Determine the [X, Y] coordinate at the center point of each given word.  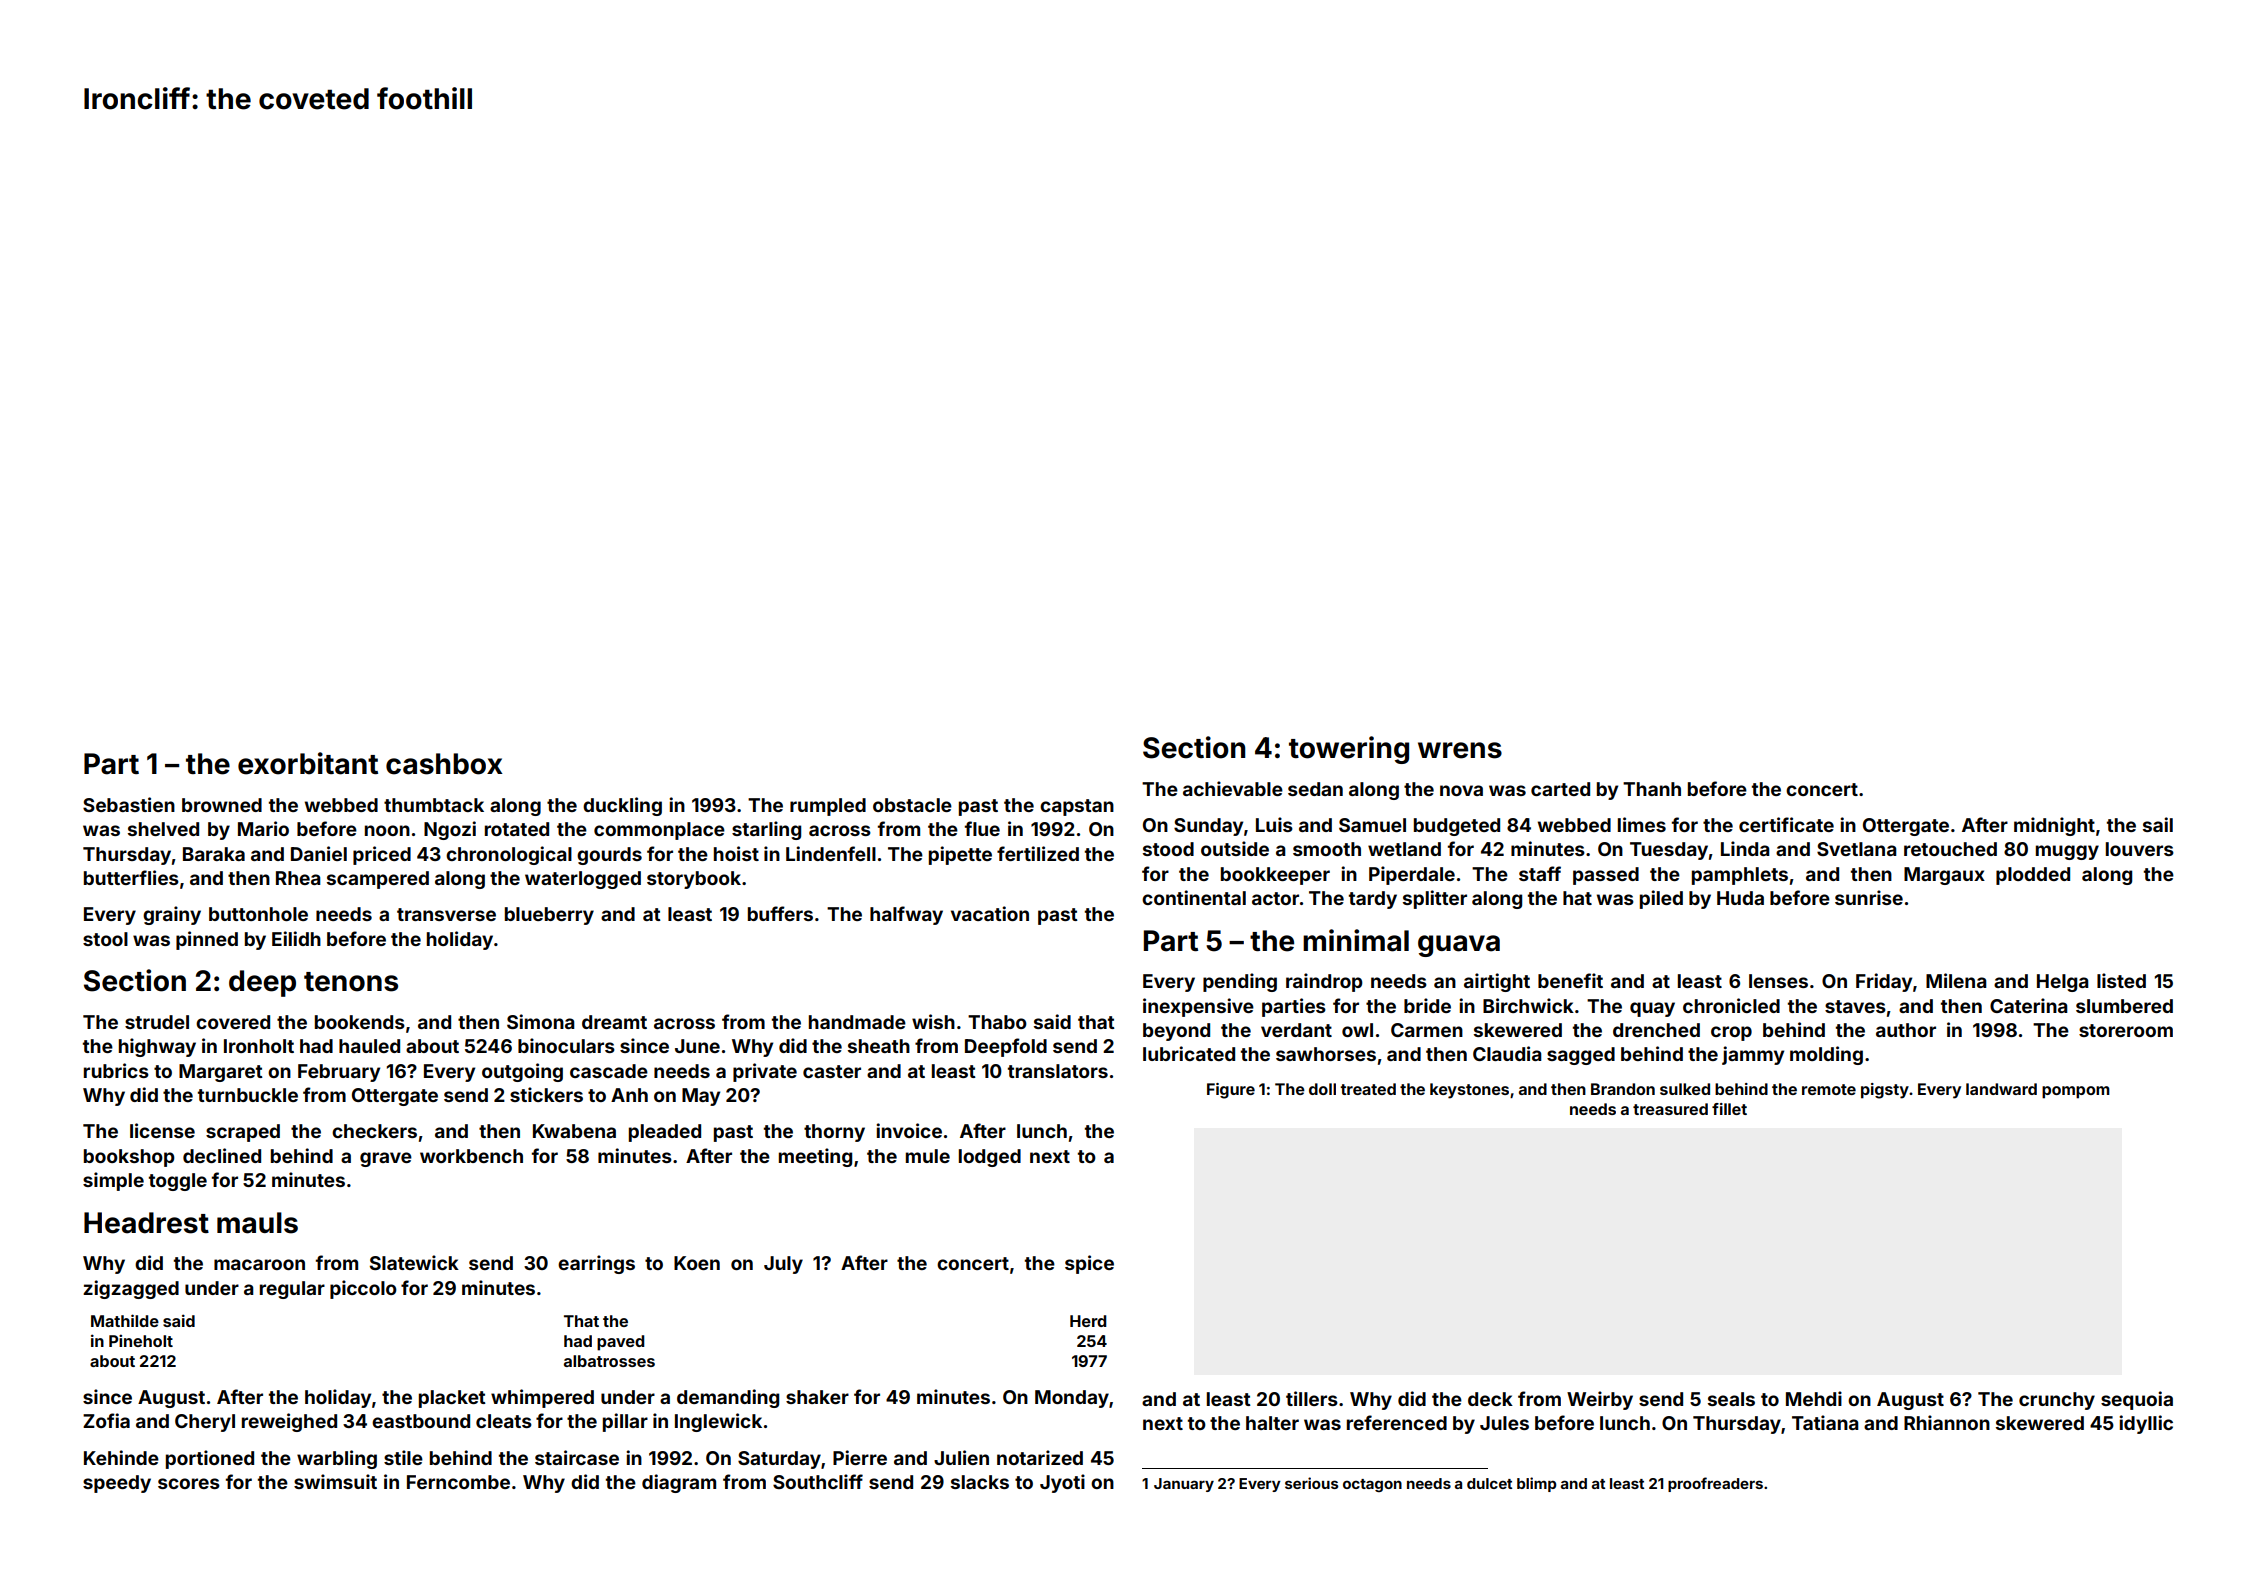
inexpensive [1198, 1007]
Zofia [106, 1420]
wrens [1460, 750]
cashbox [444, 764]
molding [1826, 1055]
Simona [541, 1021]
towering [1349, 750]
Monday [1072, 1399]
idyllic [2146, 1424]
